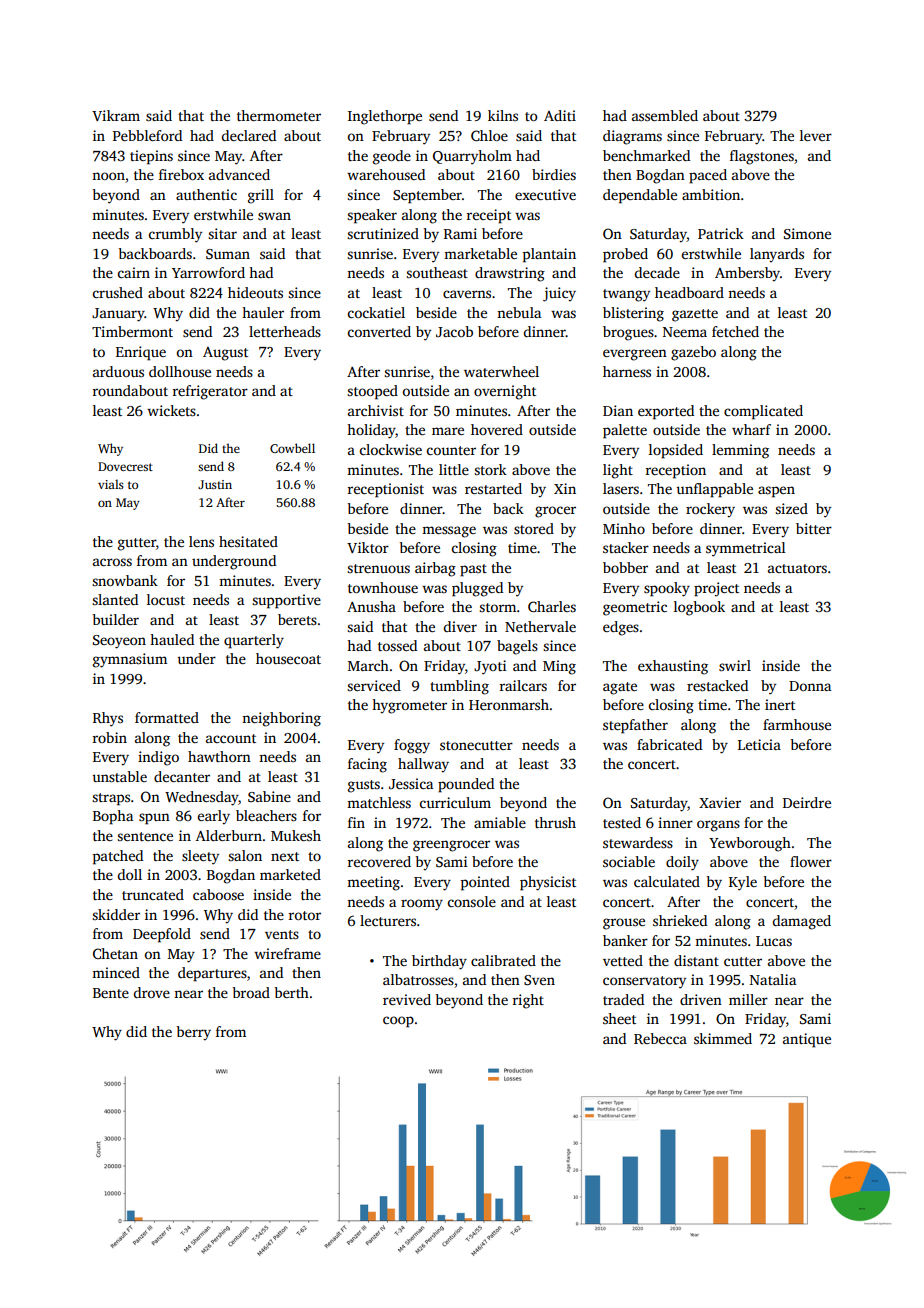 The height and width of the screenshot is (1308, 924). Describe the element at coordinates (640, 196) in the screenshot. I see `dependable` at that location.
